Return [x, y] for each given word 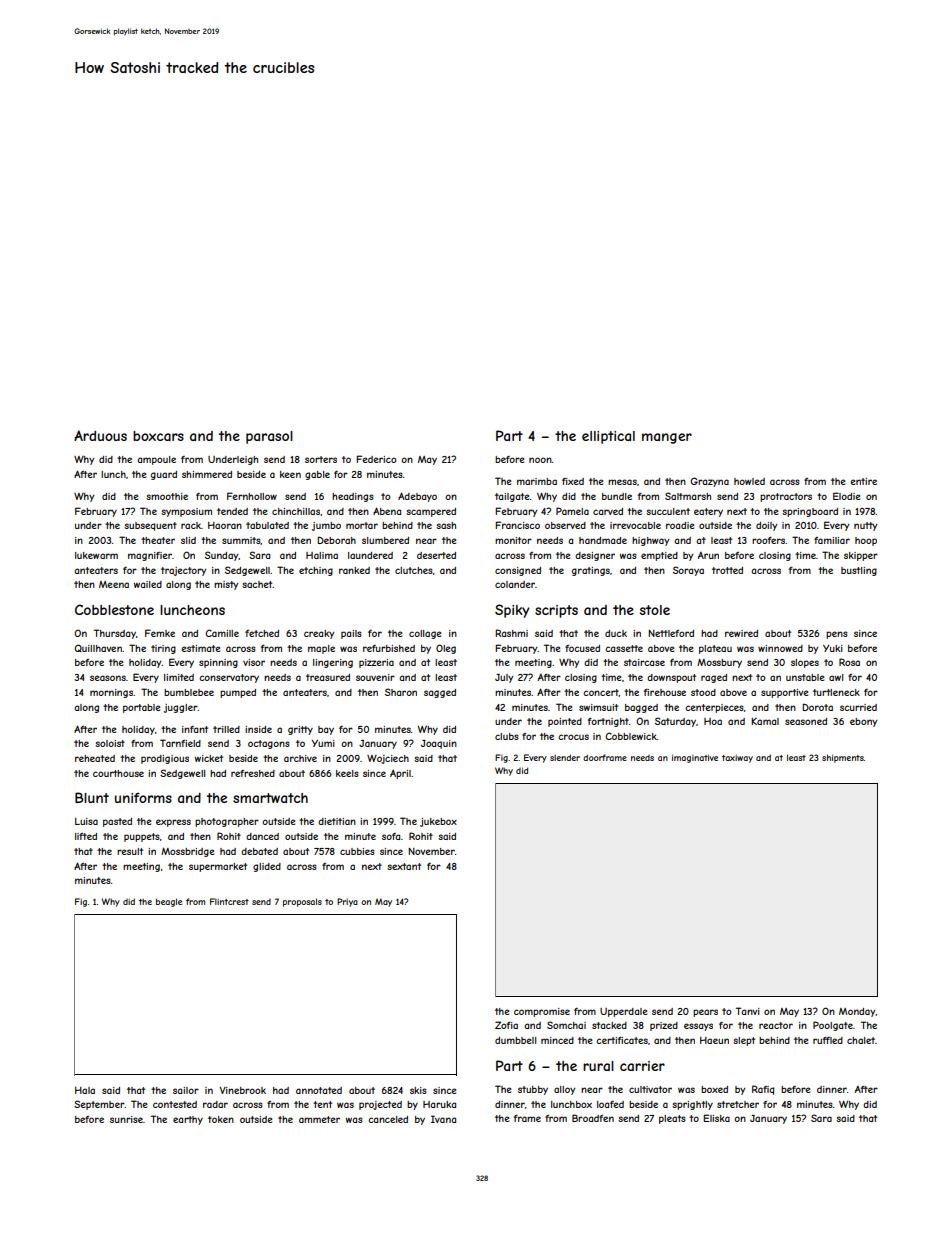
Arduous [100, 435]
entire [863, 481]
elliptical [608, 437]
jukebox [438, 822]
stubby [533, 1090]
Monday [857, 1012]
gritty [300, 730]
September [99, 1105]
